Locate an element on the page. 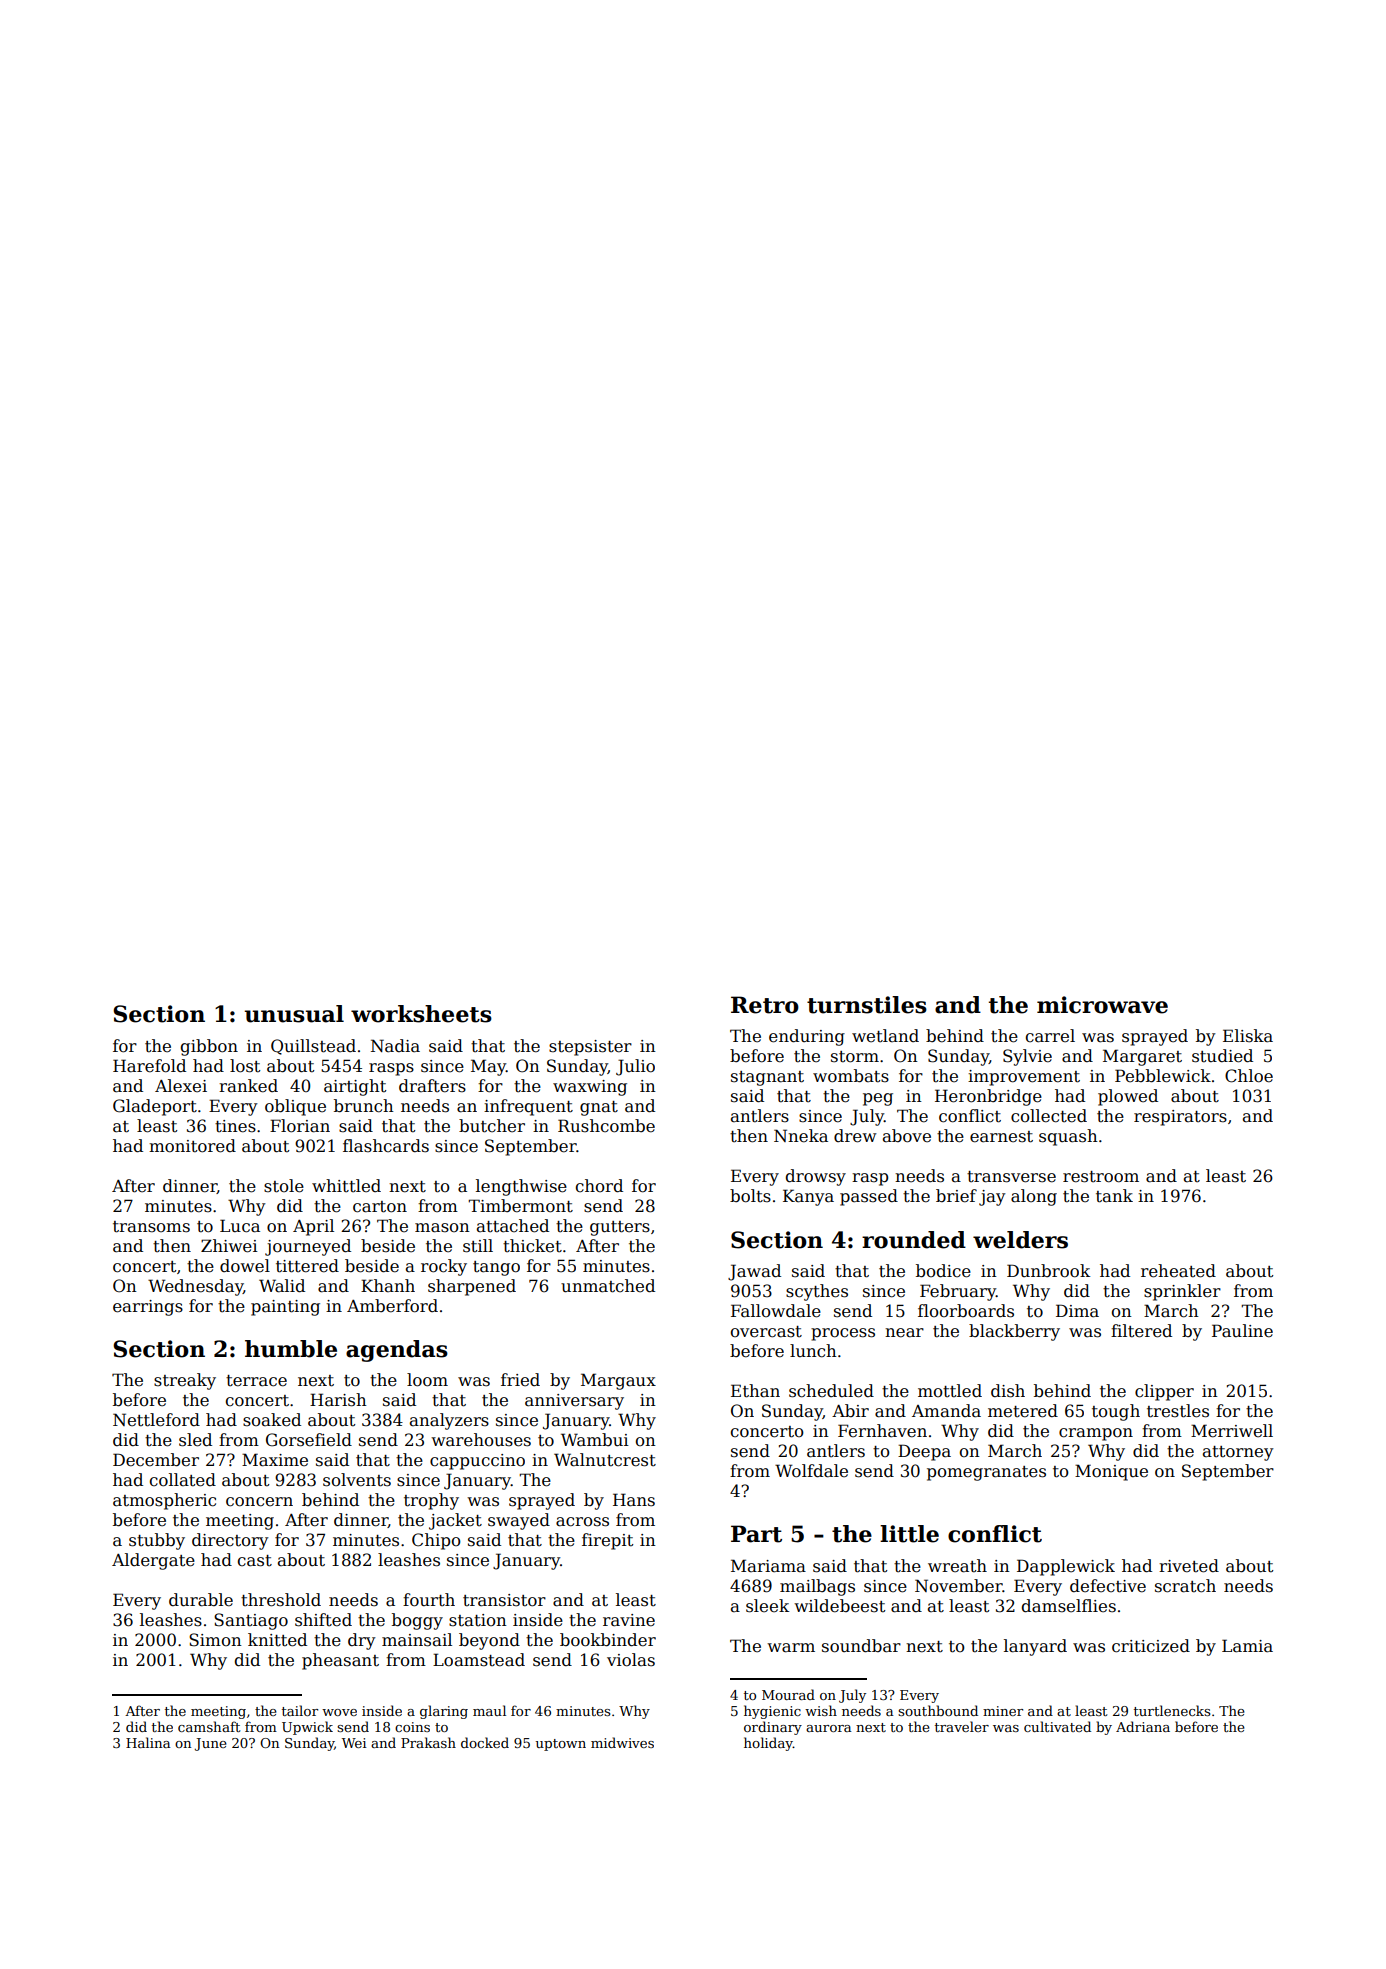 The width and height of the document is (1386, 1969). pheasant is located at coordinates (340, 1661).
